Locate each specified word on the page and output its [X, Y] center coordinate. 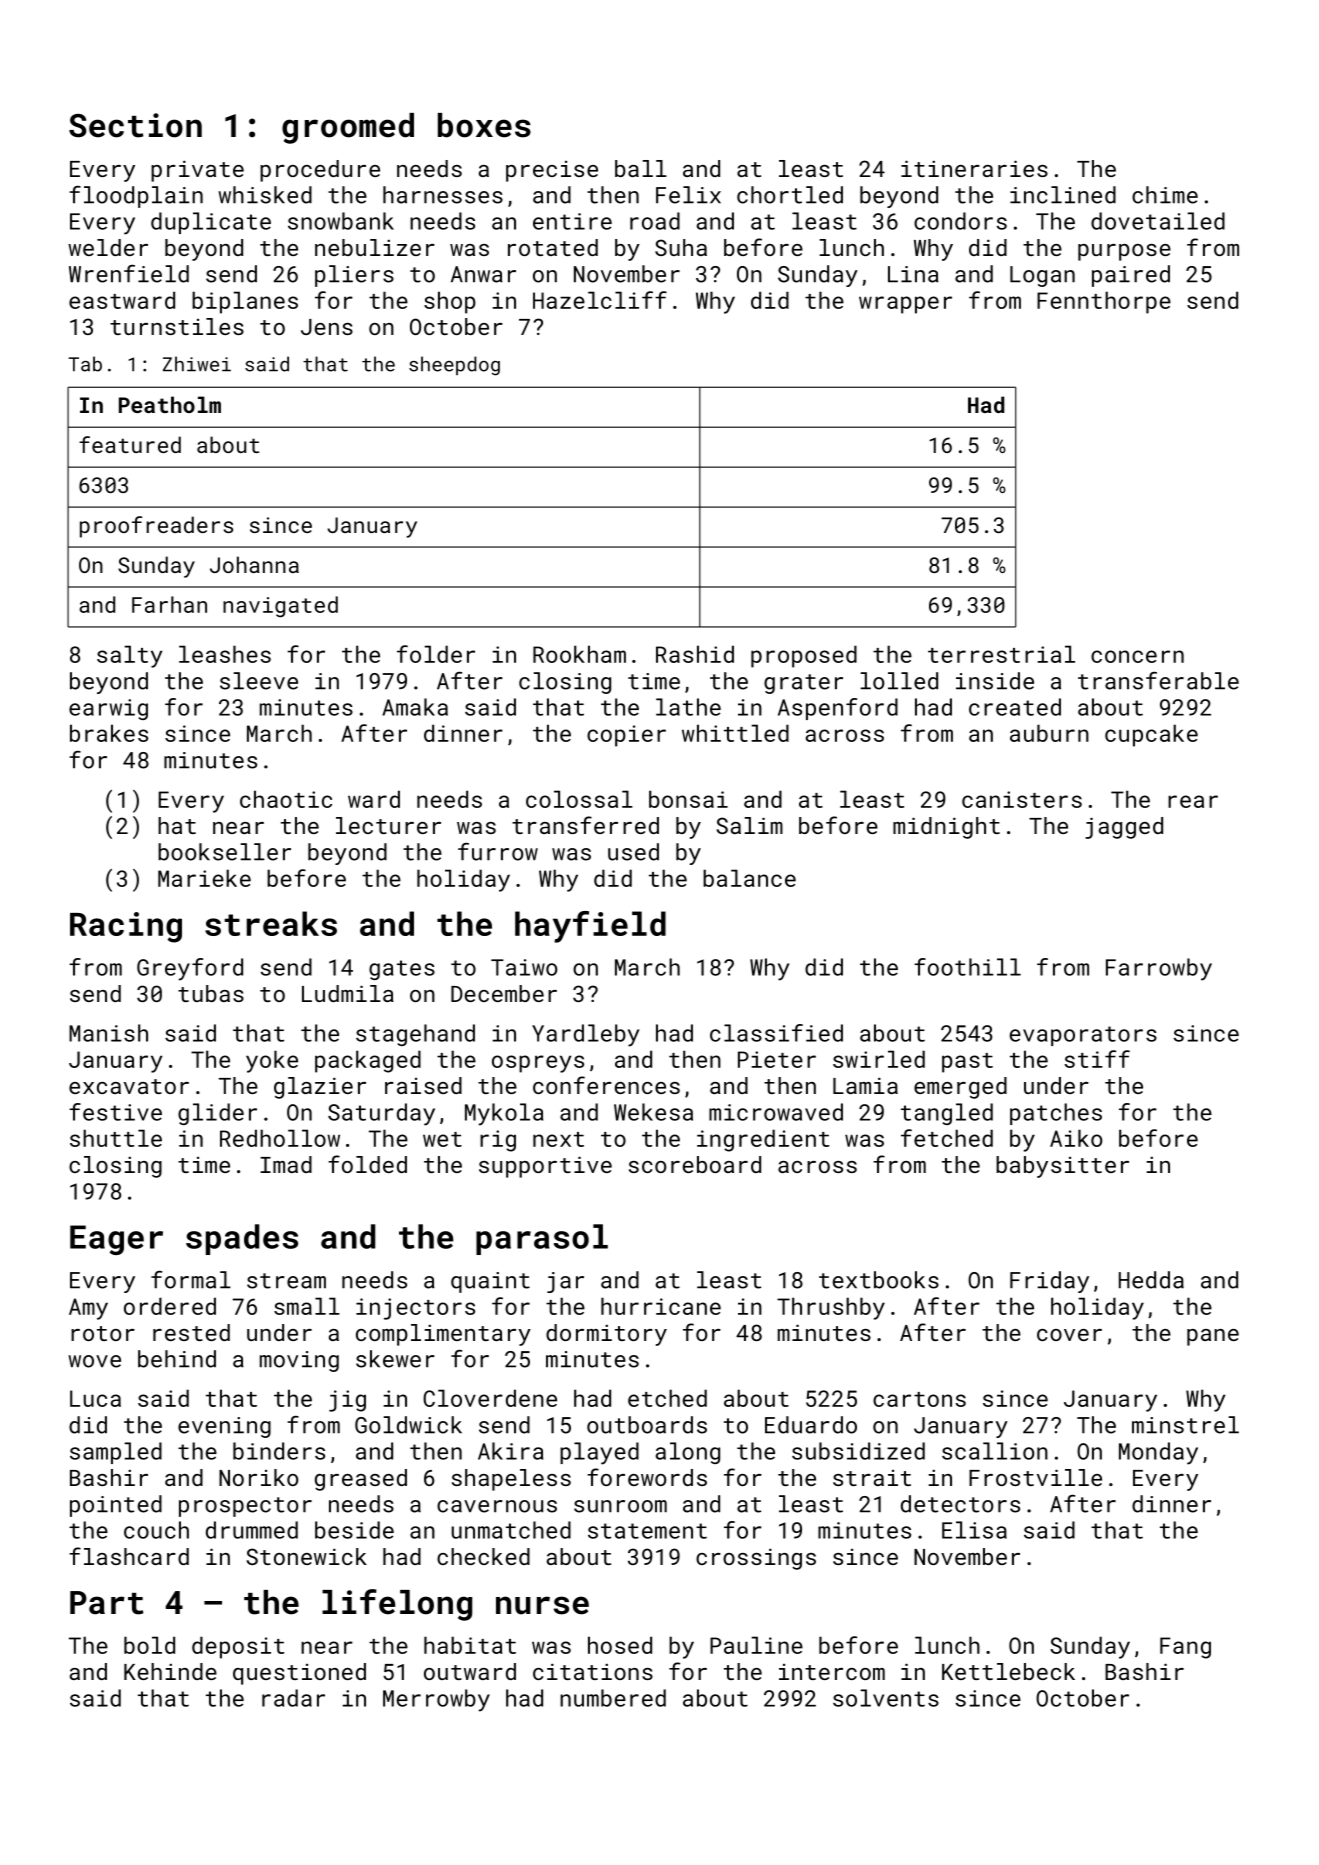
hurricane [661, 1306]
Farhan [169, 604]
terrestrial [1001, 654]
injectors [415, 1309]
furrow [498, 852]
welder [108, 247]
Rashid [695, 654]
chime [1165, 195]
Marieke [204, 878]
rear [1193, 801]
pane [1213, 1337]
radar [293, 1698]
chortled [790, 195]
